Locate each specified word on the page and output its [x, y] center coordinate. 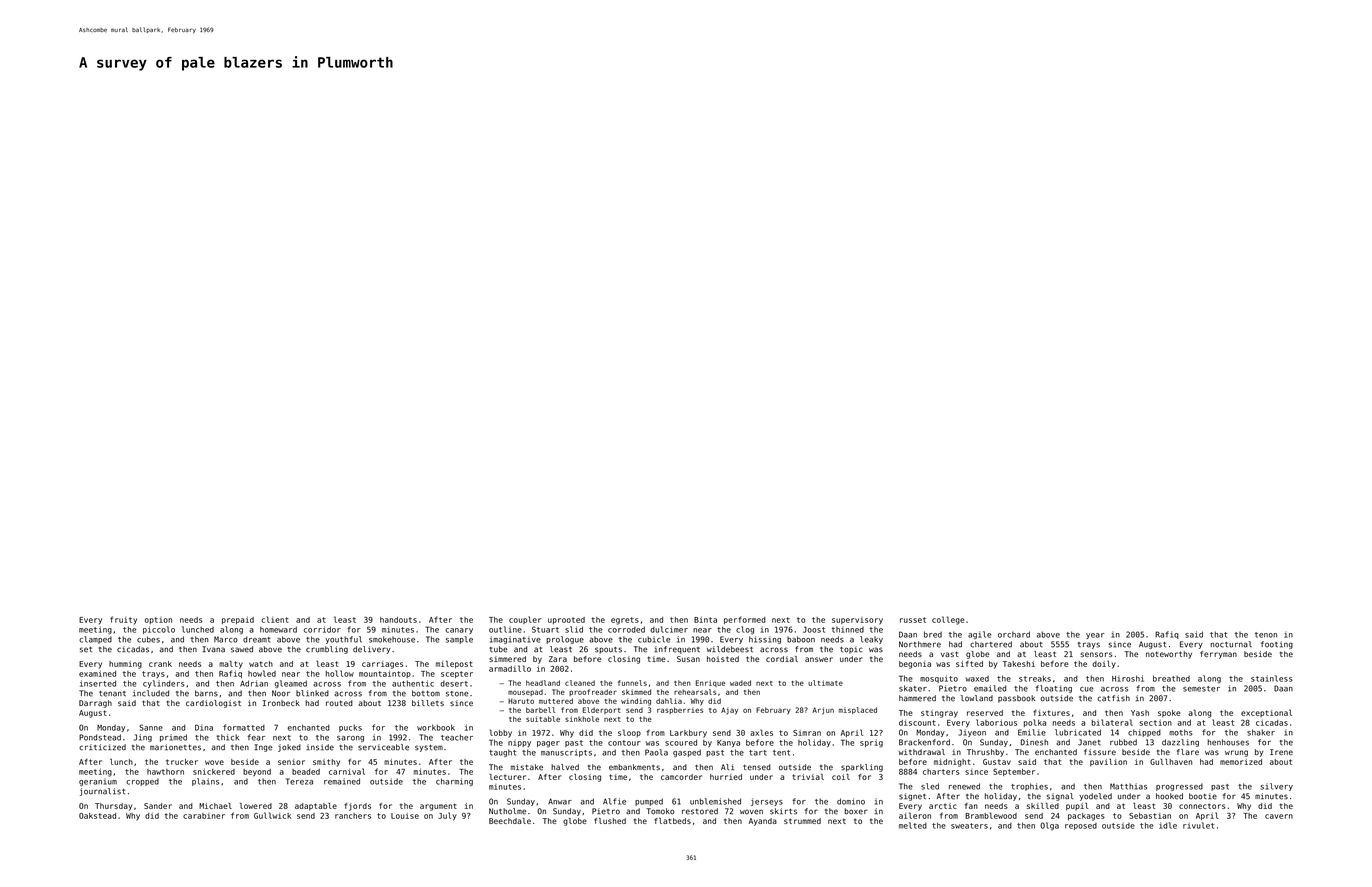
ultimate [825, 683]
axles [761, 732]
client [275, 619]
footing [1277, 645]
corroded [626, 629]
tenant [112, 694]
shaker [1261, 732]
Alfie [614, 801]
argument [438, 807]
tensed [757, 767]
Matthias [1128, 786]
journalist [102, 792]
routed [339, 703]
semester [1201, 689]
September [1014, 772]
